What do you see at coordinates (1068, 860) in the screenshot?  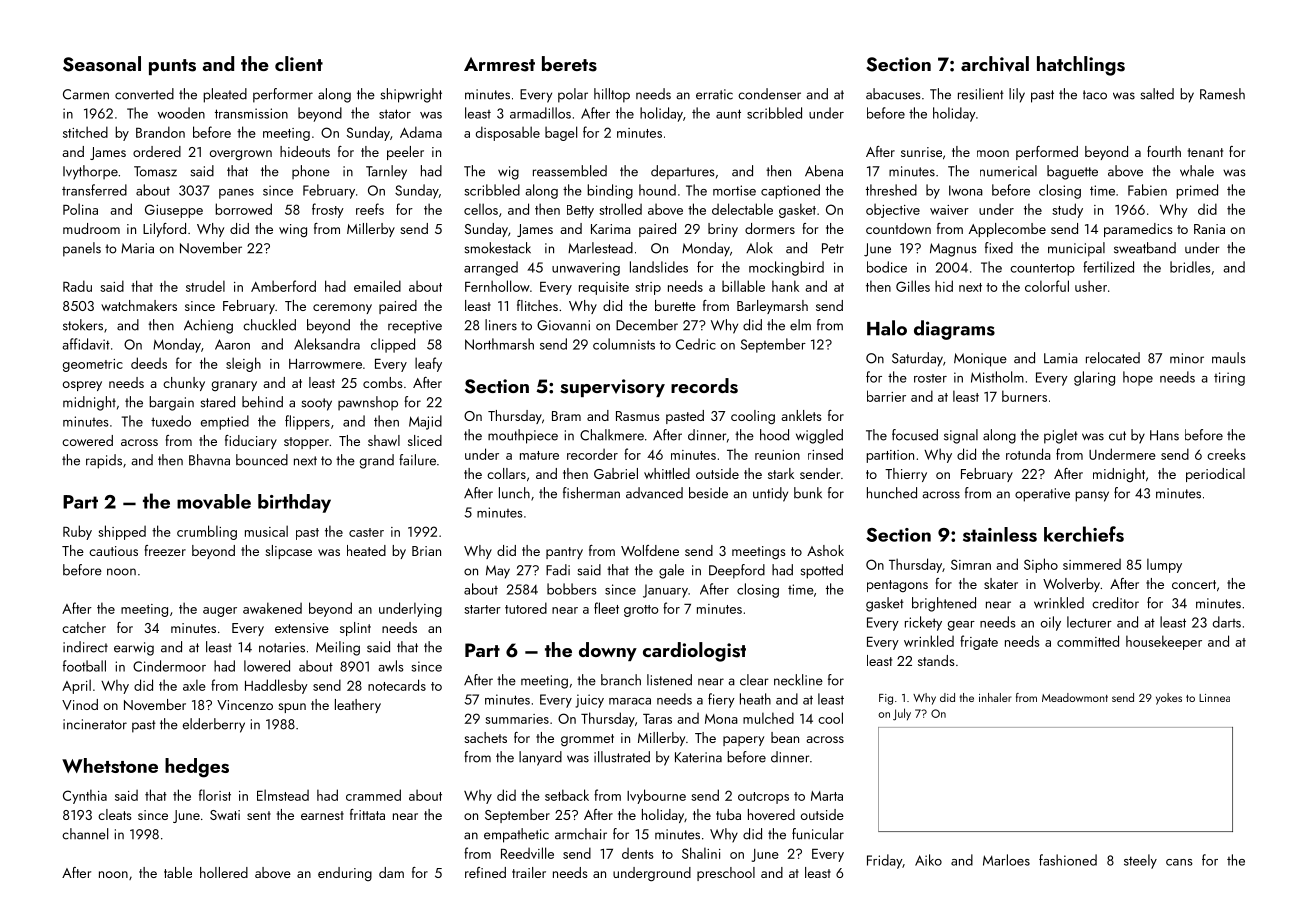 I see `fashioned` at bounding box center [1068, 860].
